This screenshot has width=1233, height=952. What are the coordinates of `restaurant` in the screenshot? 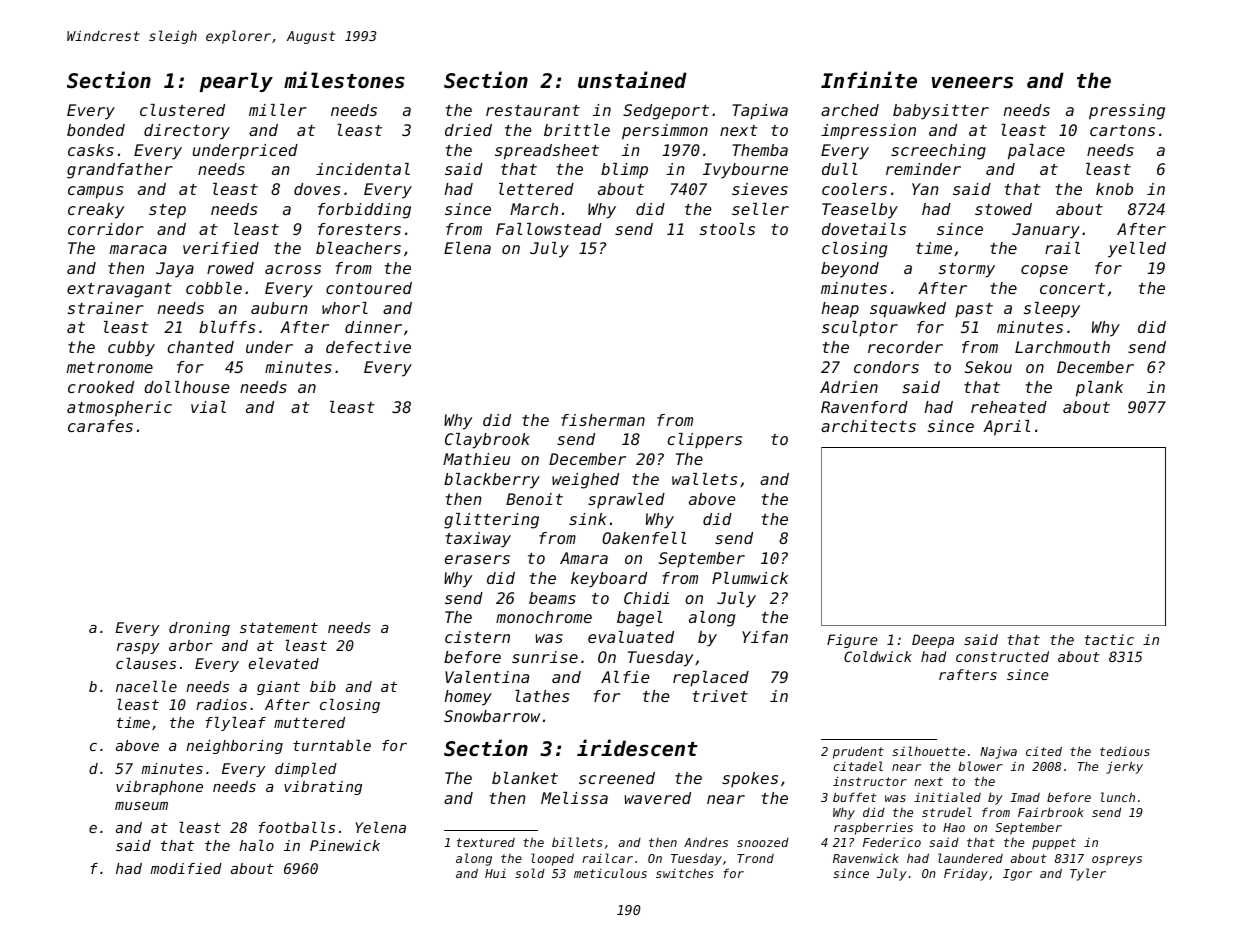 It's located at (533, 110).
